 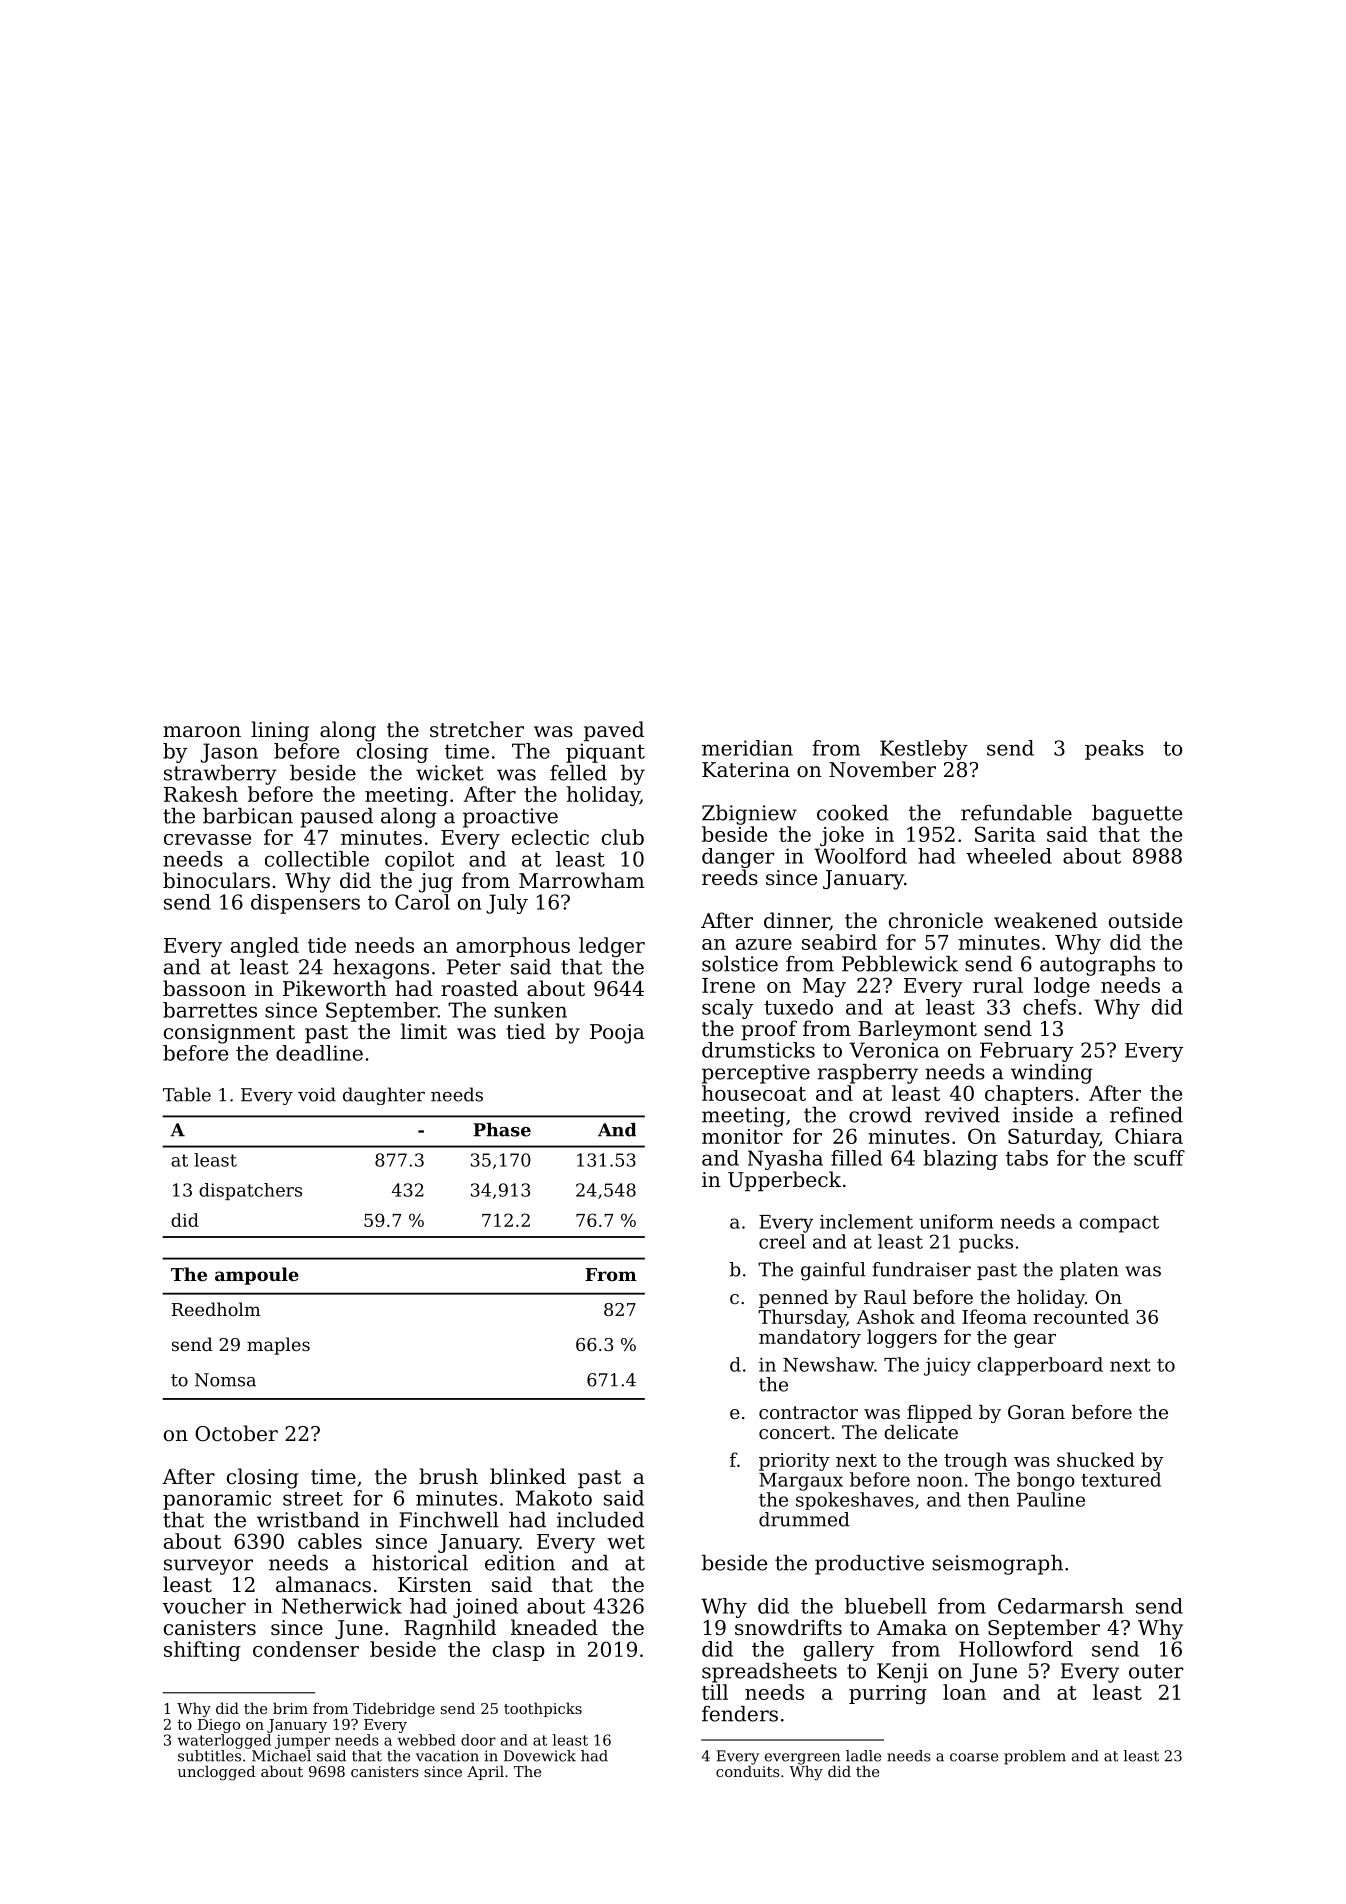 I want to click on baguette, so click(x=1137, y=815).
